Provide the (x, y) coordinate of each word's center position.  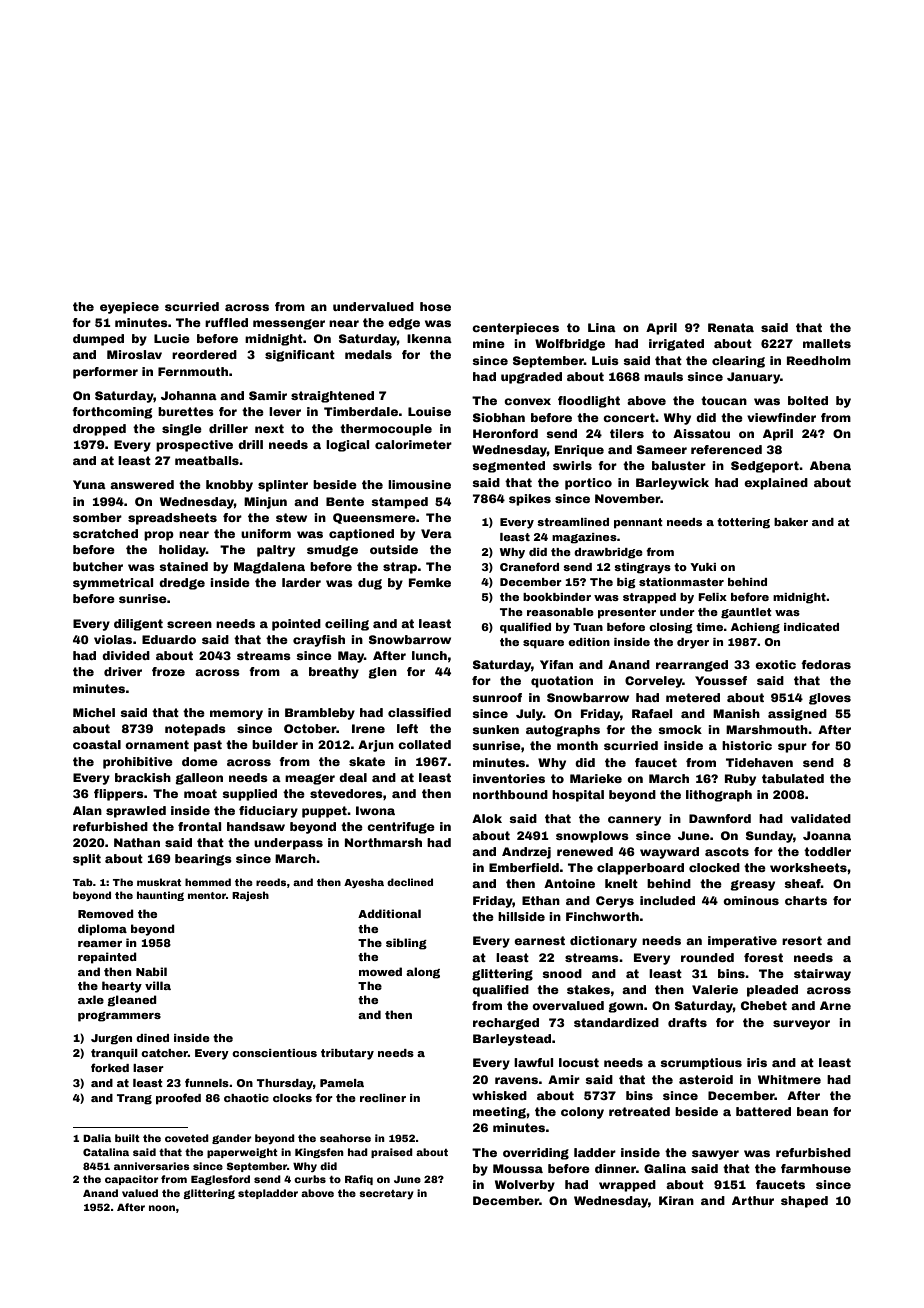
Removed (106, 913)
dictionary (603, 942)
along (423, 973)
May (351, 657)
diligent (138, 625)
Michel (94, 712)
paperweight (242, 1153)
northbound (510, 794)
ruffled (226, 322)
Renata (731, 327)
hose (435, 306)
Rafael (652, 713)
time (709, 627)
